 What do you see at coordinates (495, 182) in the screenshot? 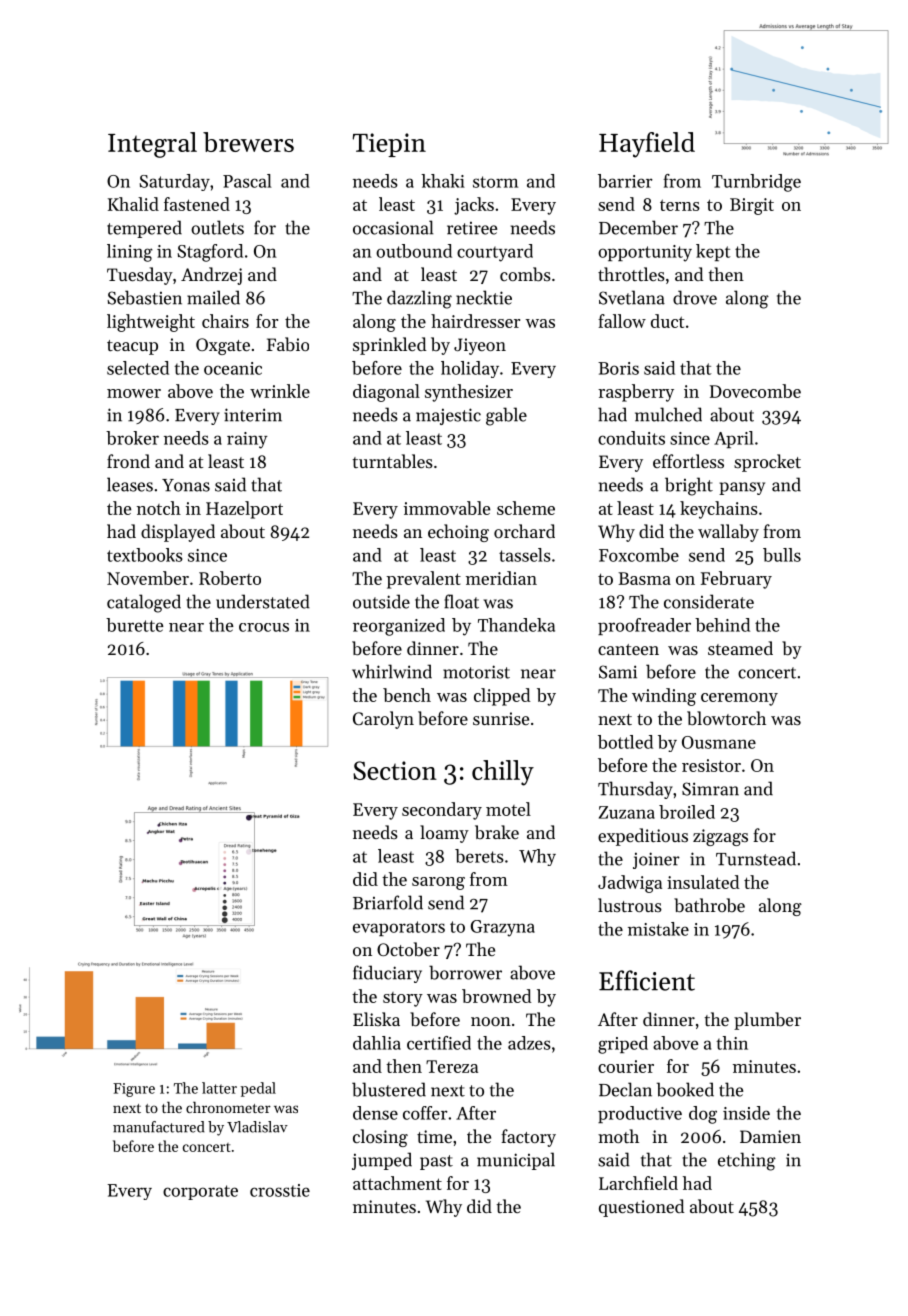
I see `storm` at bounding box center [495, 182].
